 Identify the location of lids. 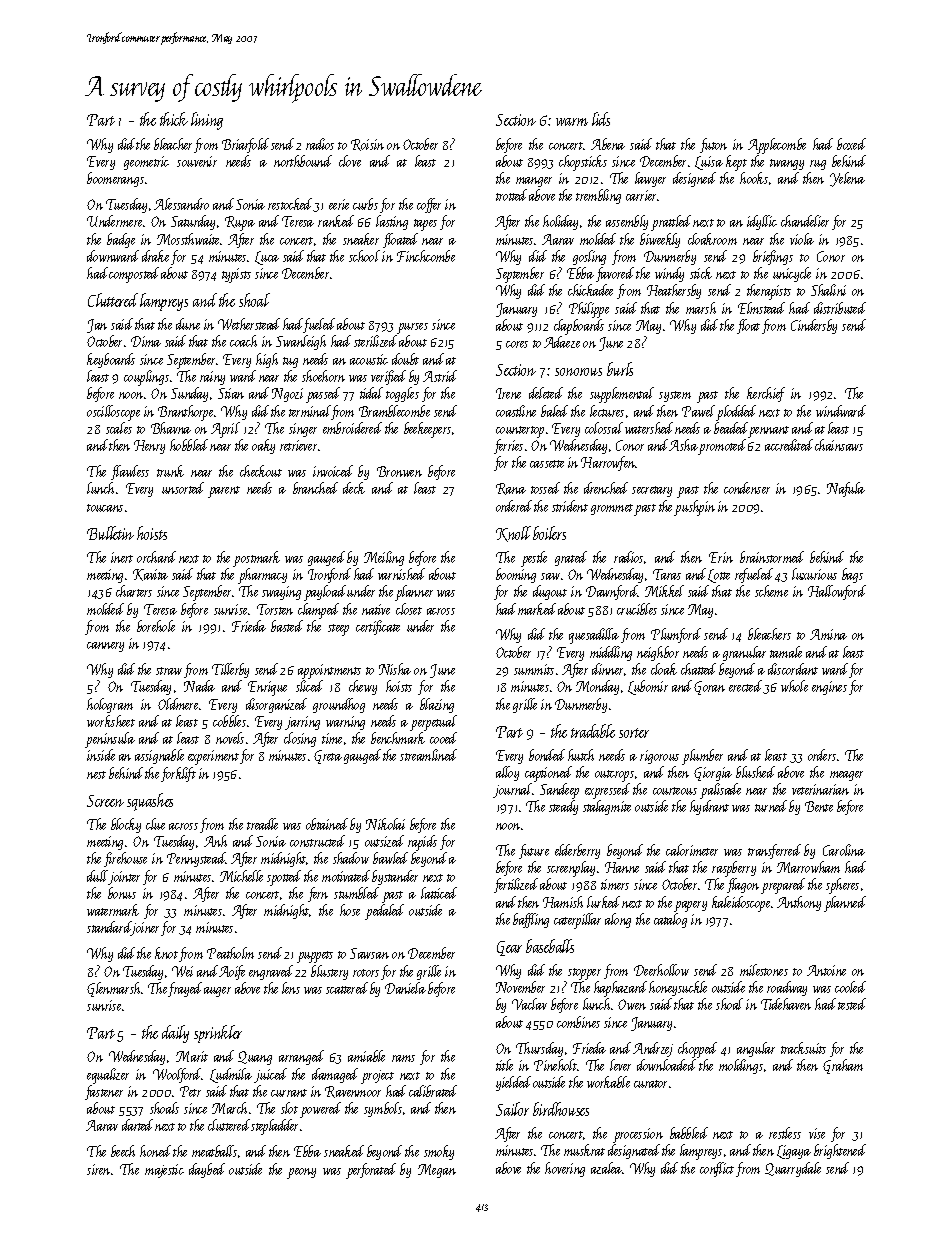
(601, 119).
